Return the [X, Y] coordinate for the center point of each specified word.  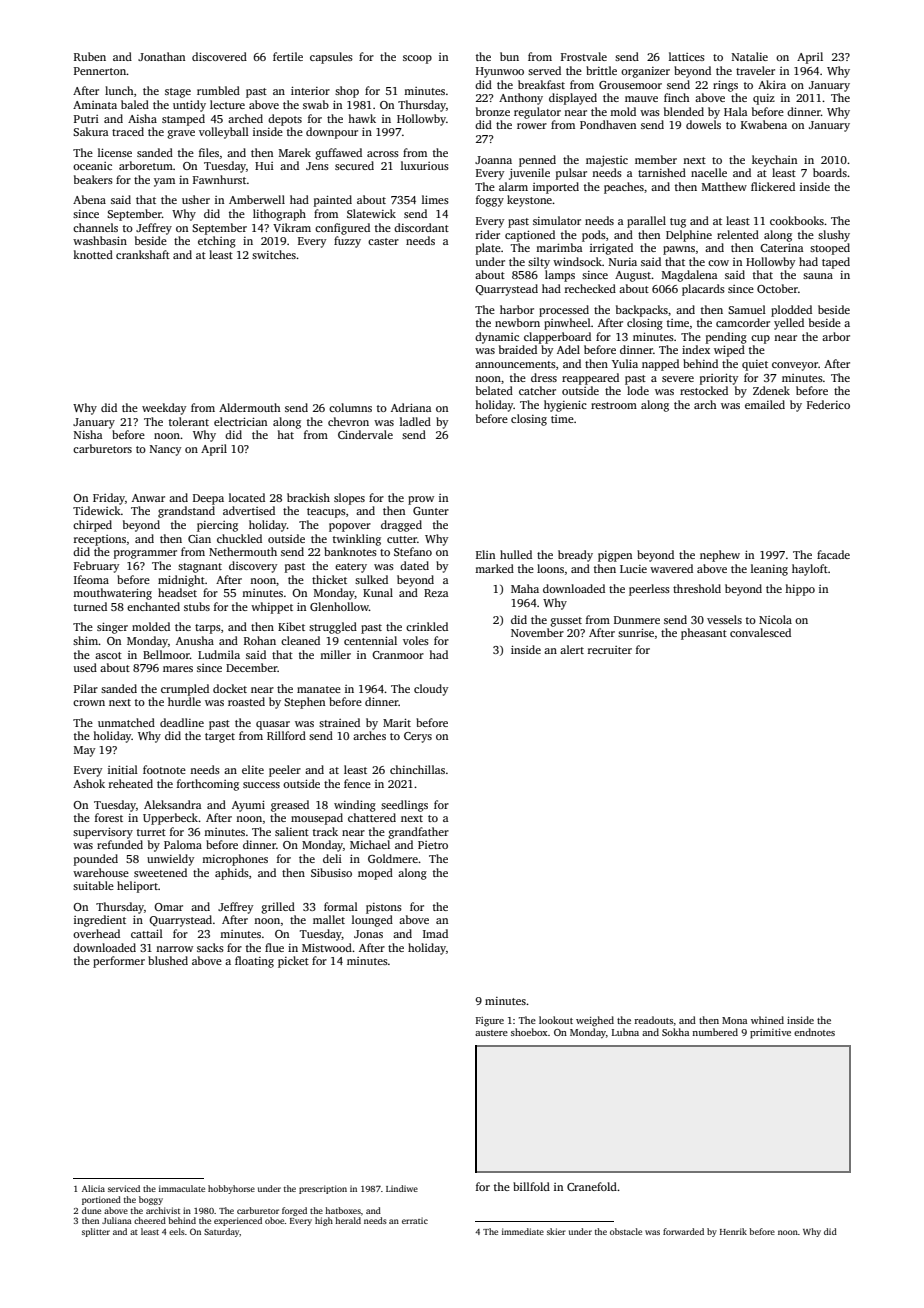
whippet [272, 608]
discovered [219, 56]
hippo [800, 590]
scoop [417, 59]
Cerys [418, 737]
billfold [531, 1186]
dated [414, 565]
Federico [828, 404]
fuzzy [347, 242]
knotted [93, 254]
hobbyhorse [231, 1189]
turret [151, 832]
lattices [687, 56]
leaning [769, 570]
